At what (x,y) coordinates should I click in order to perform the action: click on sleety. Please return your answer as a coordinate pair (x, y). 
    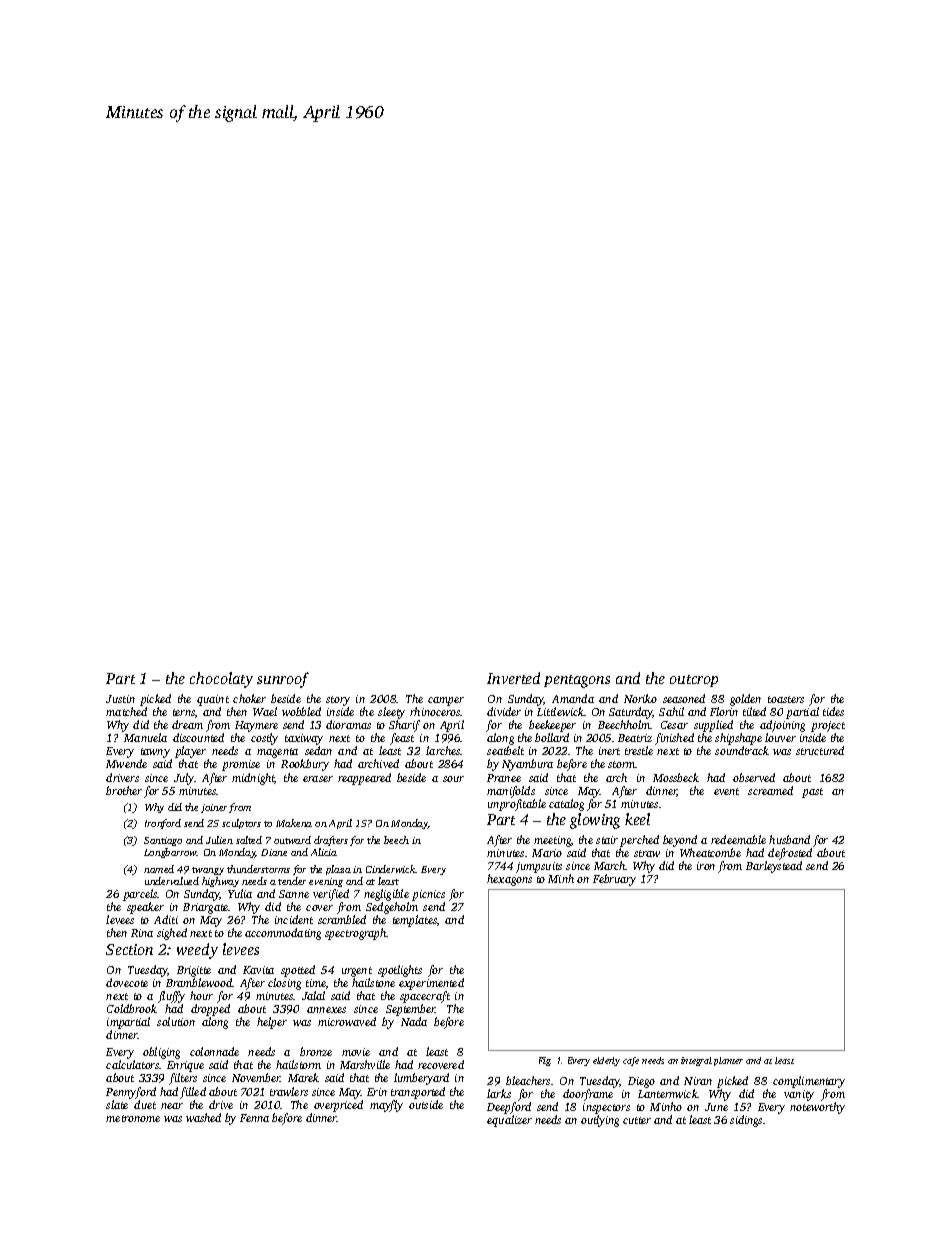
    Looking at the image, I should click on (391, 713).
